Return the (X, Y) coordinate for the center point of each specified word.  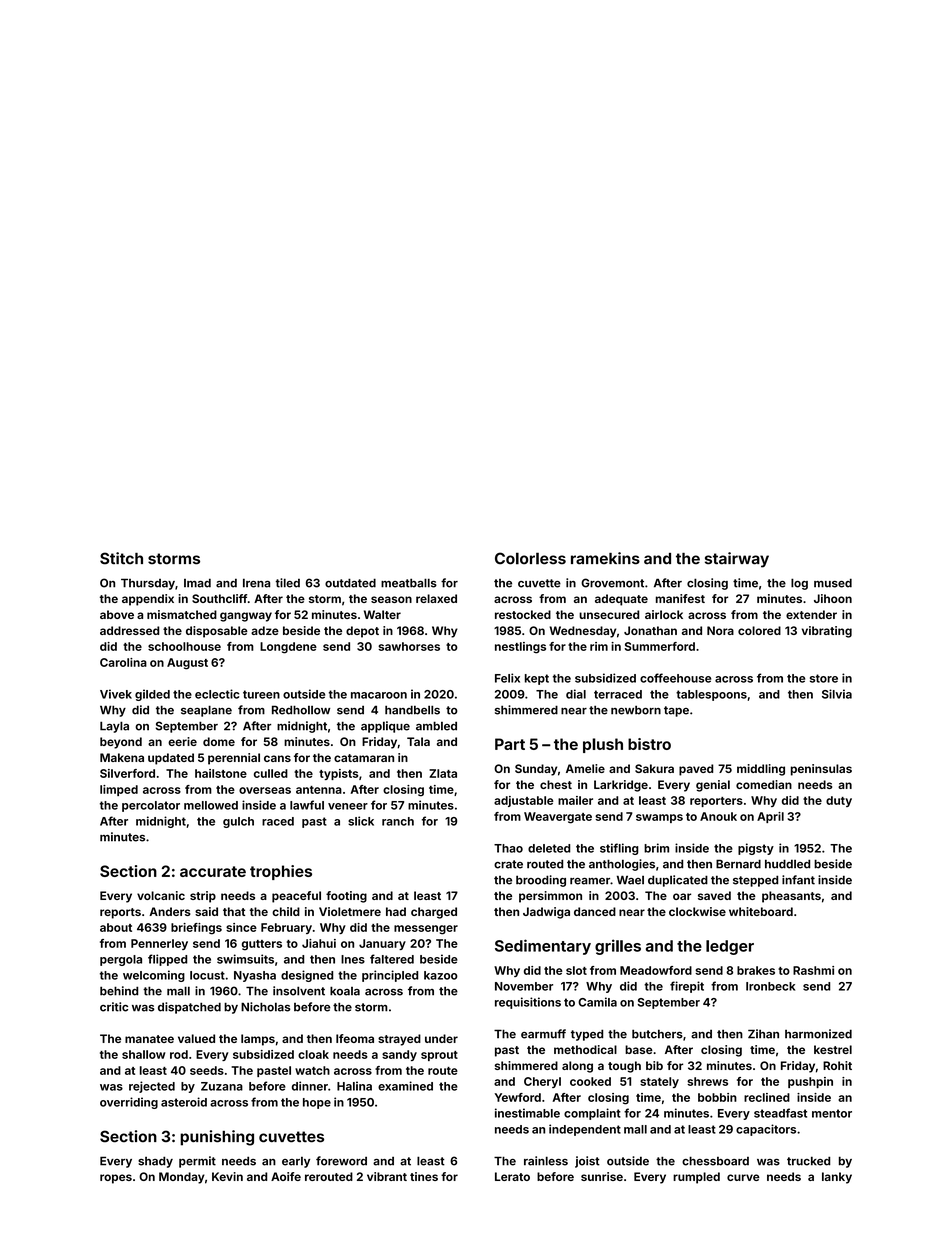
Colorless (530, 558)
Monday (182, 1178)
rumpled (696, 1178)
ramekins (605, 558)
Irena (256, 583)
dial (576, 694)
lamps (258, 1040)
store (824, 678)
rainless (546, 1161)
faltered (392, 959)
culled (271, 773)
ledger (730, 947)
